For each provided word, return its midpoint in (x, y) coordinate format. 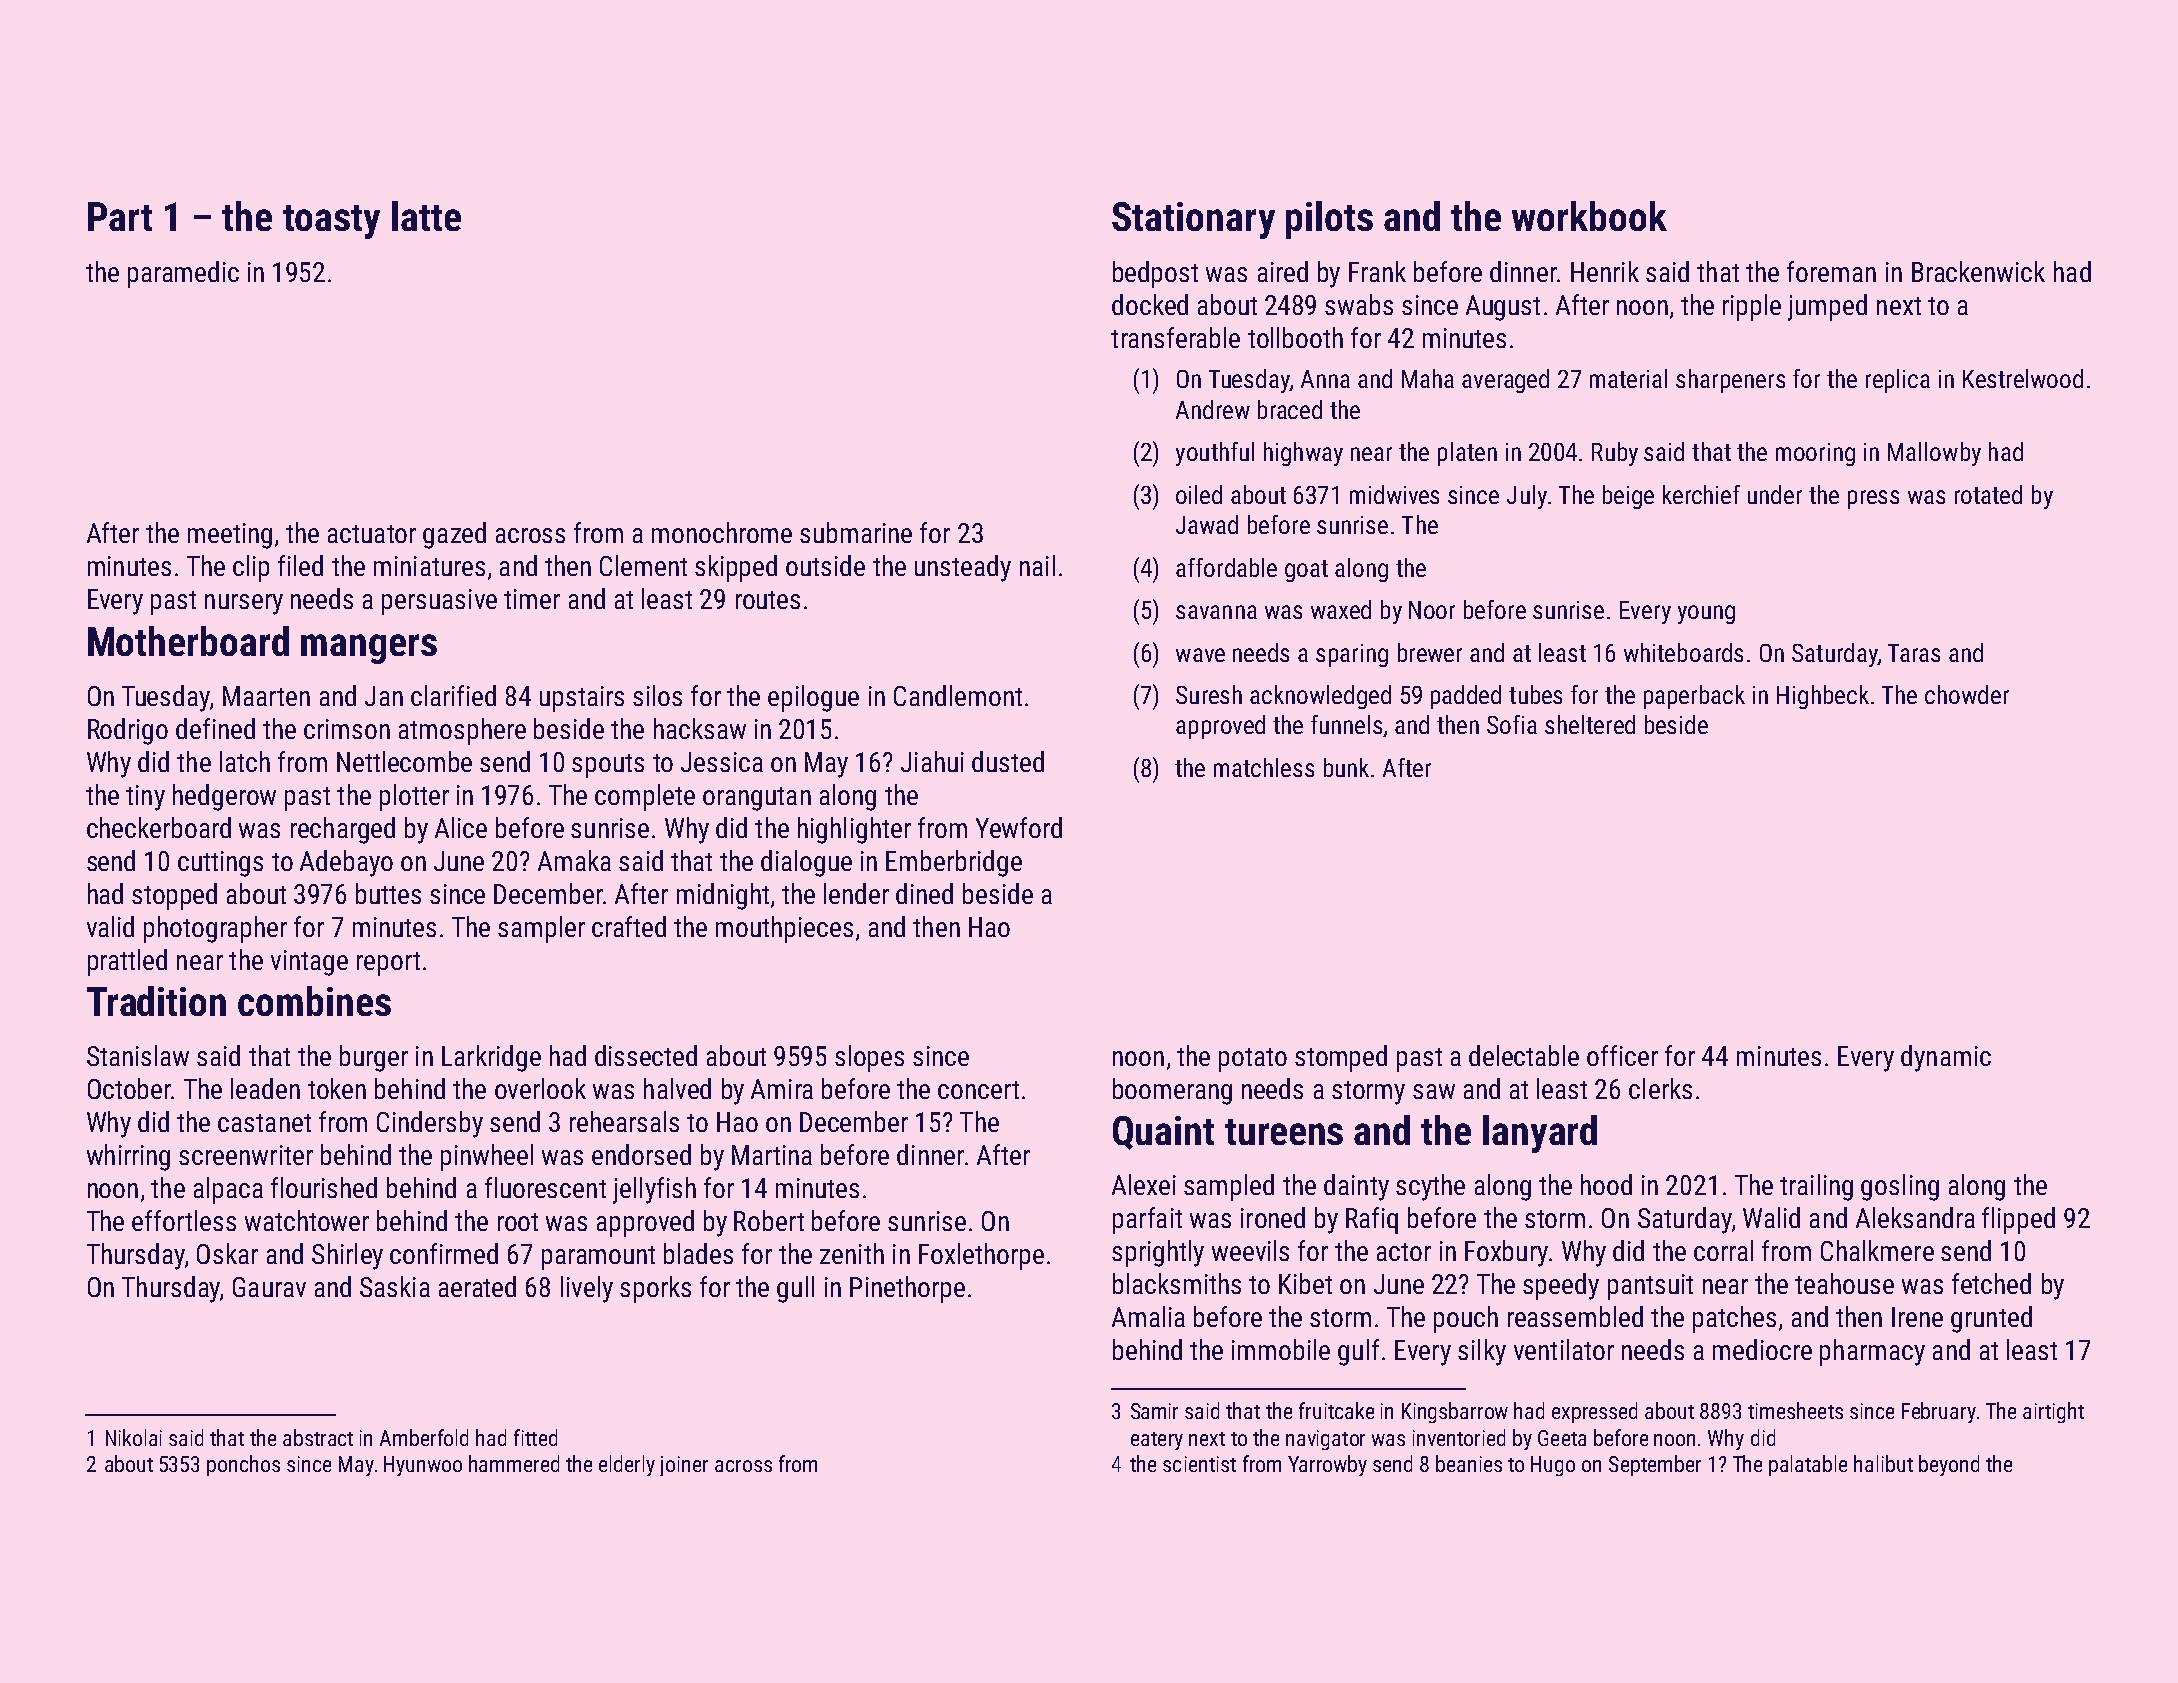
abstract (318, 1437)
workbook (1589, 216)
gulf (1358, 1352)
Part (120, 216)
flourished (324, 1187)
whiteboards (1683, 652)
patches (1734, 1319)
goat (1306, 571)
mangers (369, 649)
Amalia (1148, 1316)
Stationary (1193, 220)
